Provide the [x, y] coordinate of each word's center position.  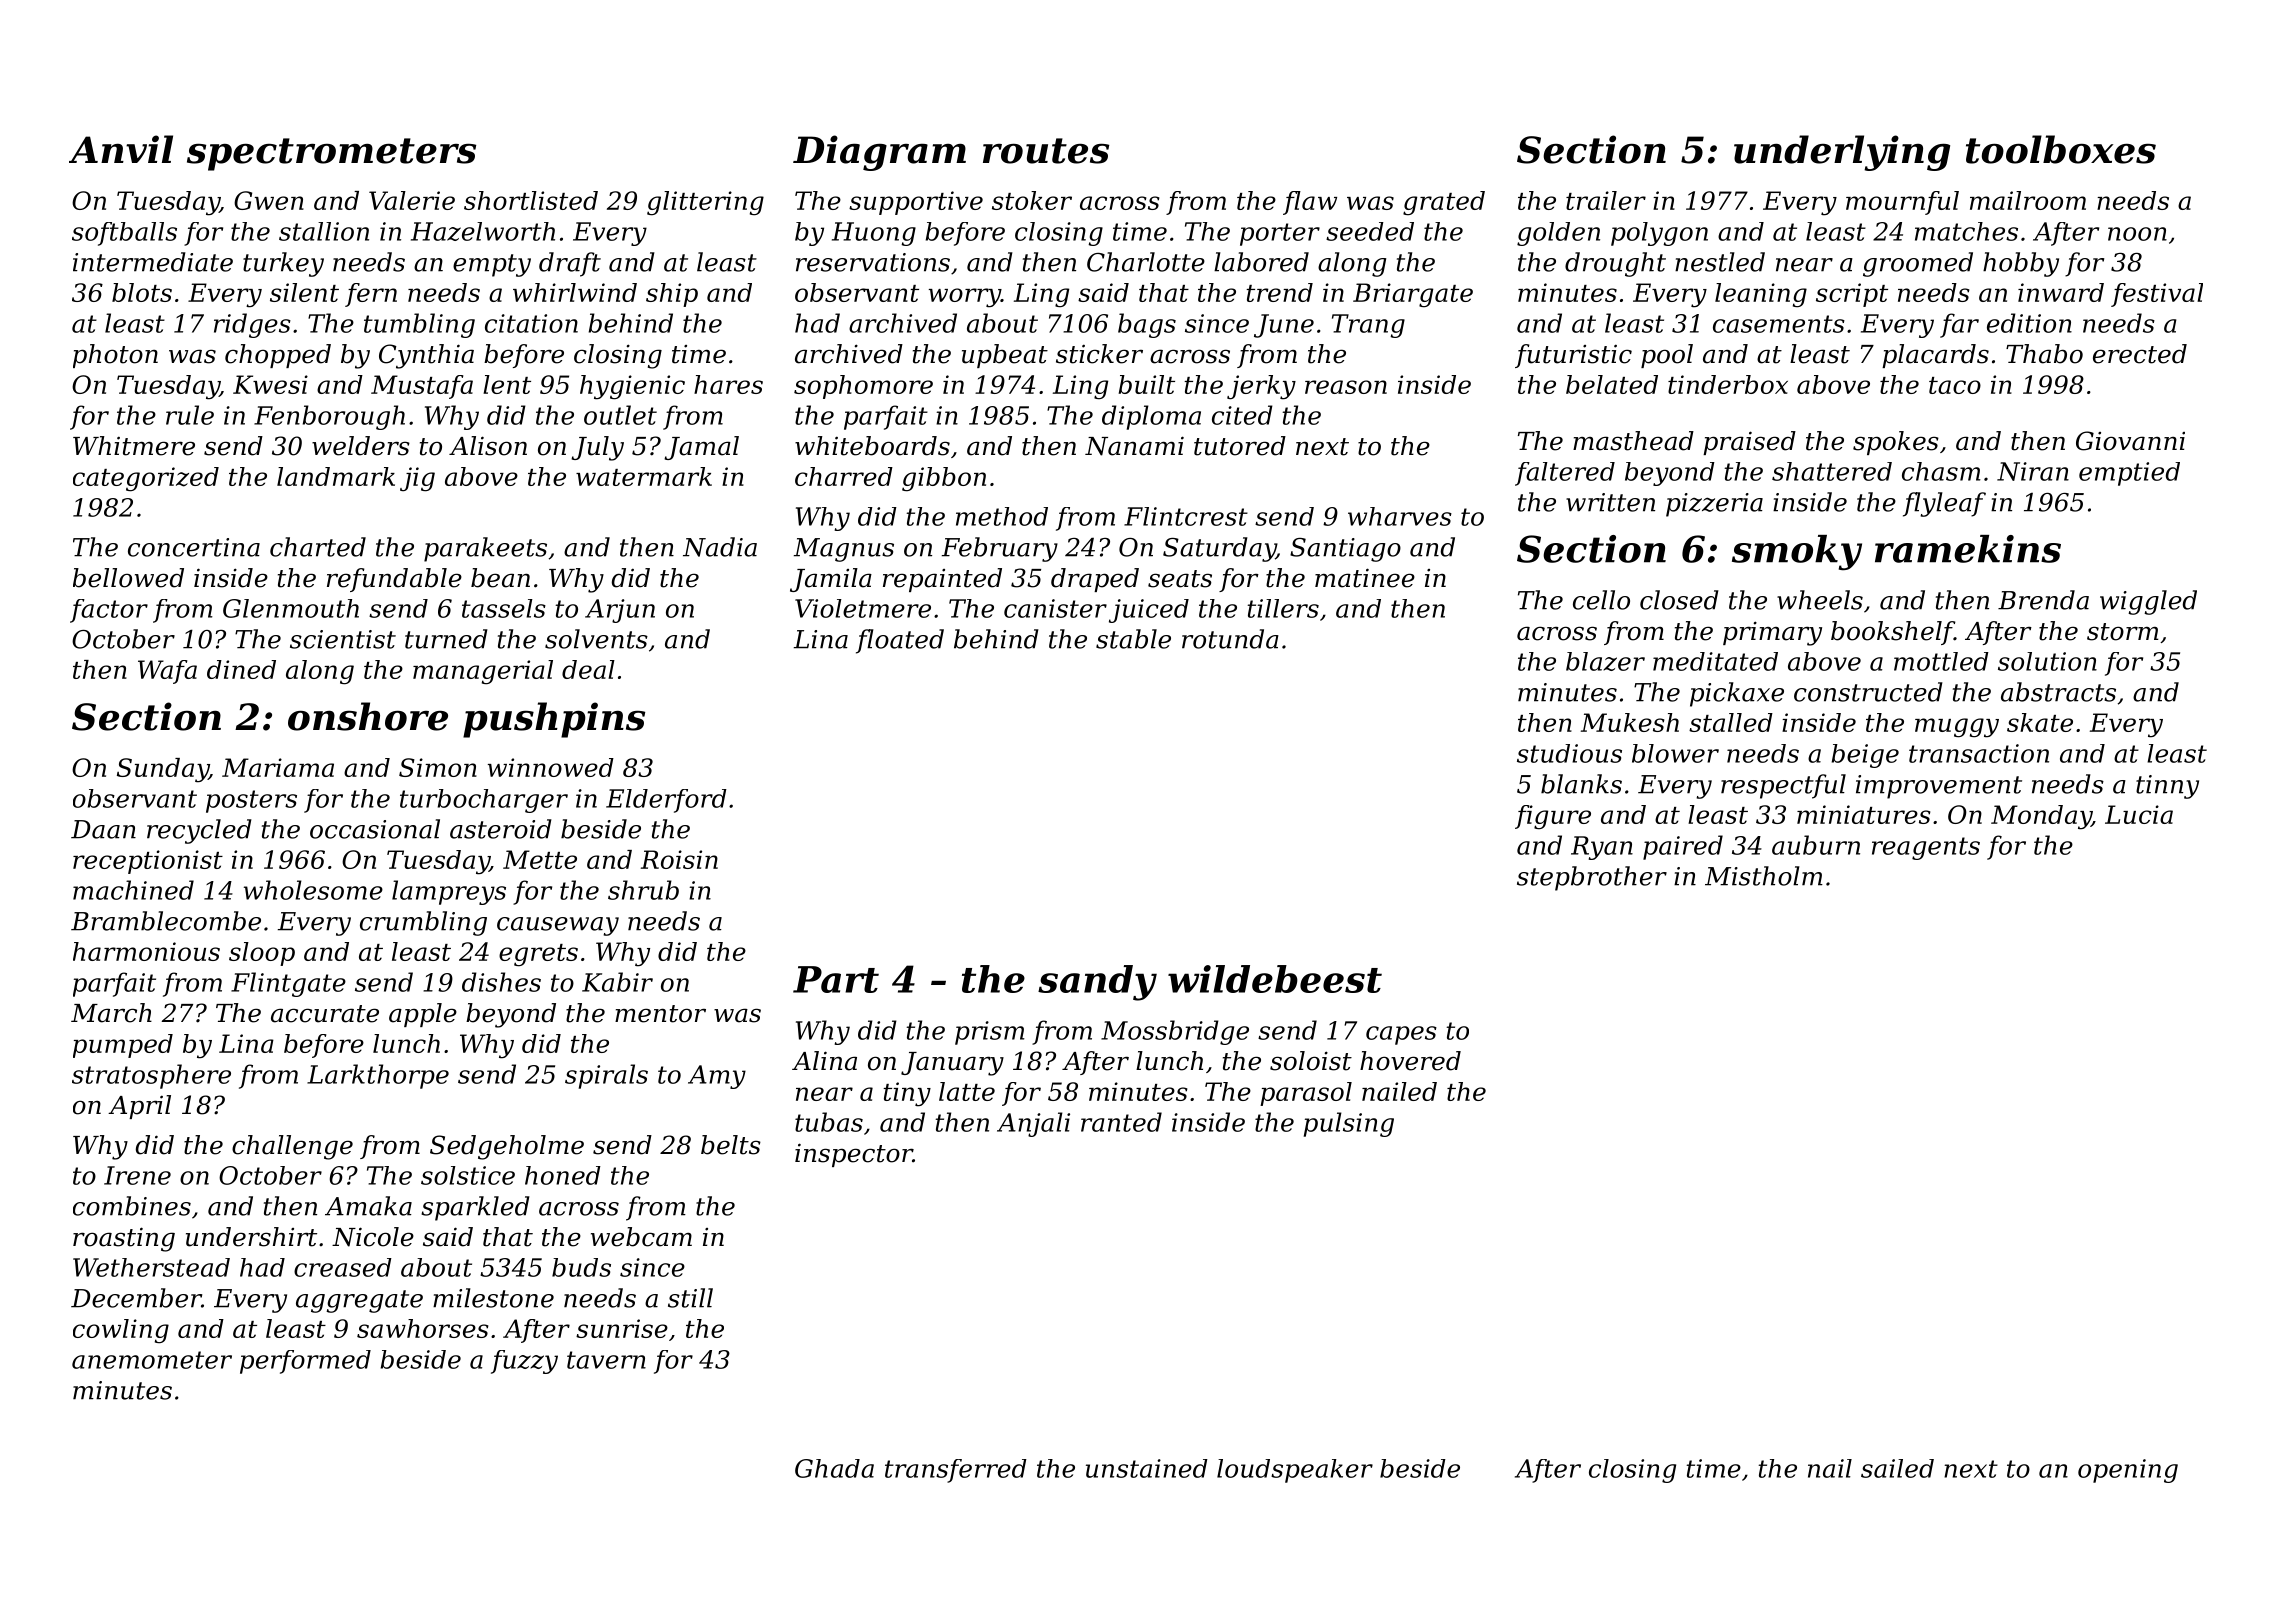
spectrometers [331, 154]
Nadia [720, 547]
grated [1444, 203]
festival [2157, 295]
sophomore [863, 387]
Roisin [679, 859]
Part [836, 979]
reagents [1926, 848]
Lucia [2139, 814]
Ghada [834, 1468]
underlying [1842, 153]
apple [423, 1015]
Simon [438, 767]
